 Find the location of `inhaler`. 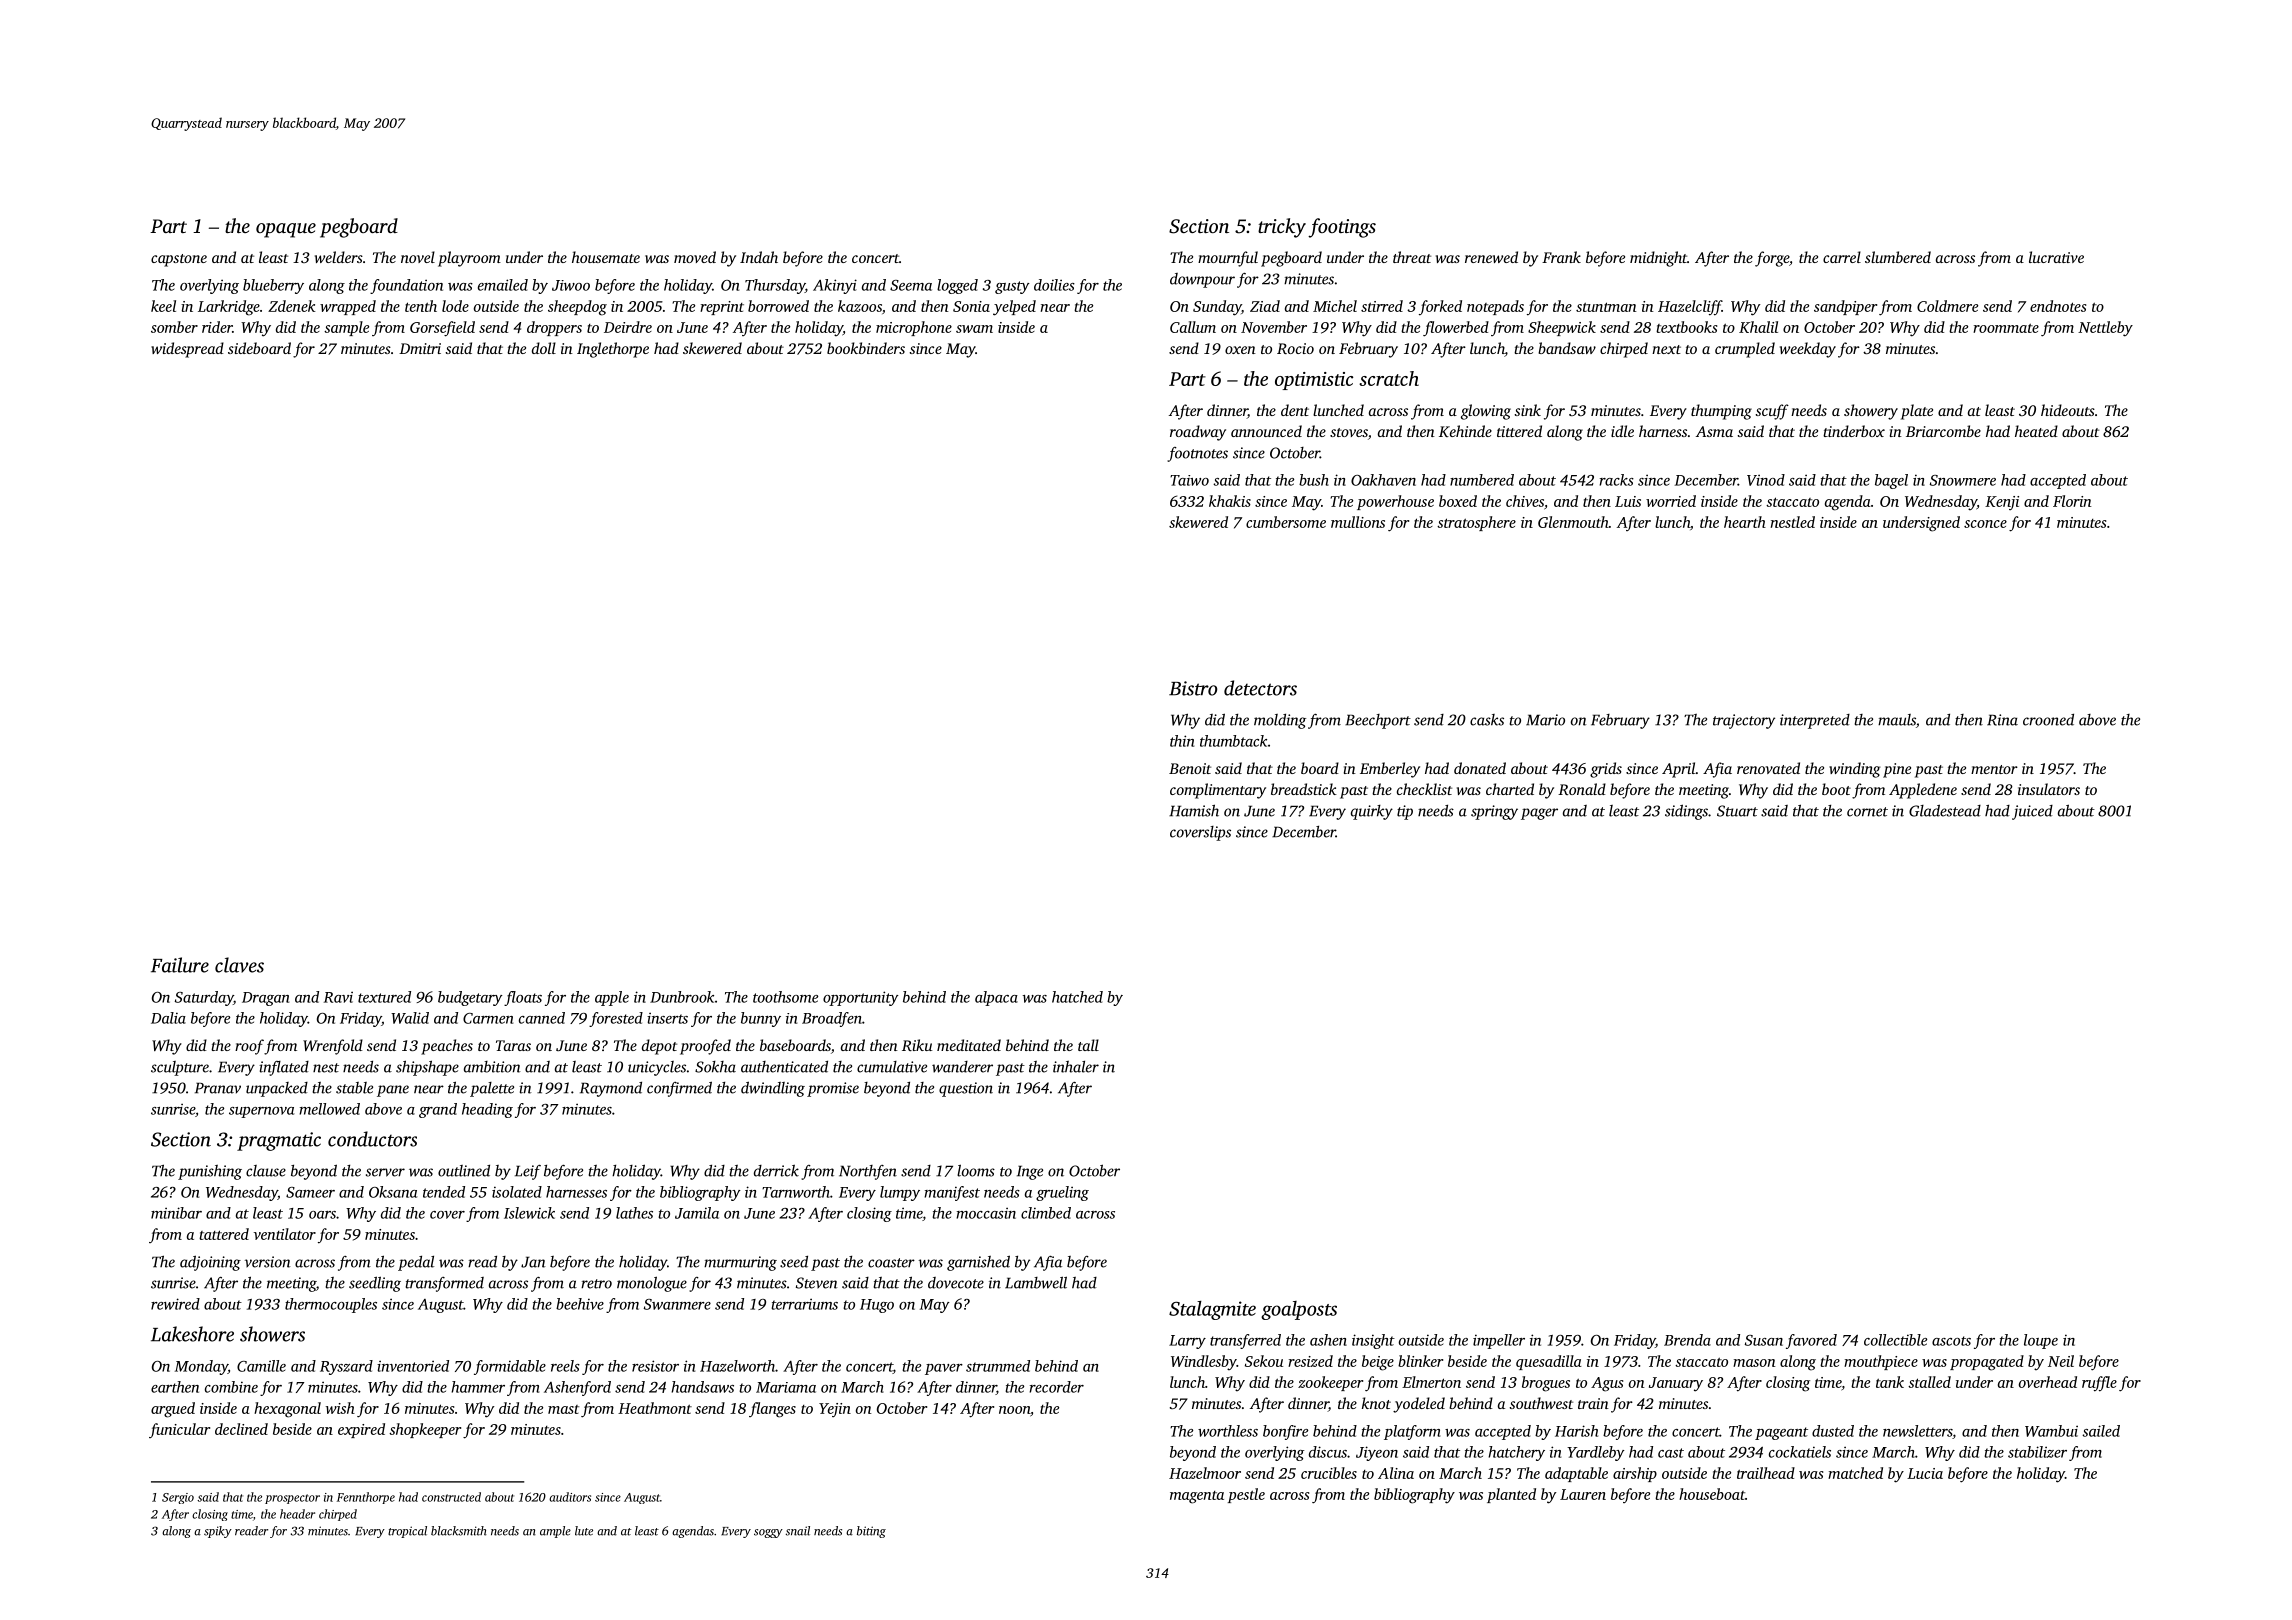

inhaler is located at coordinates (1076, 1067).
